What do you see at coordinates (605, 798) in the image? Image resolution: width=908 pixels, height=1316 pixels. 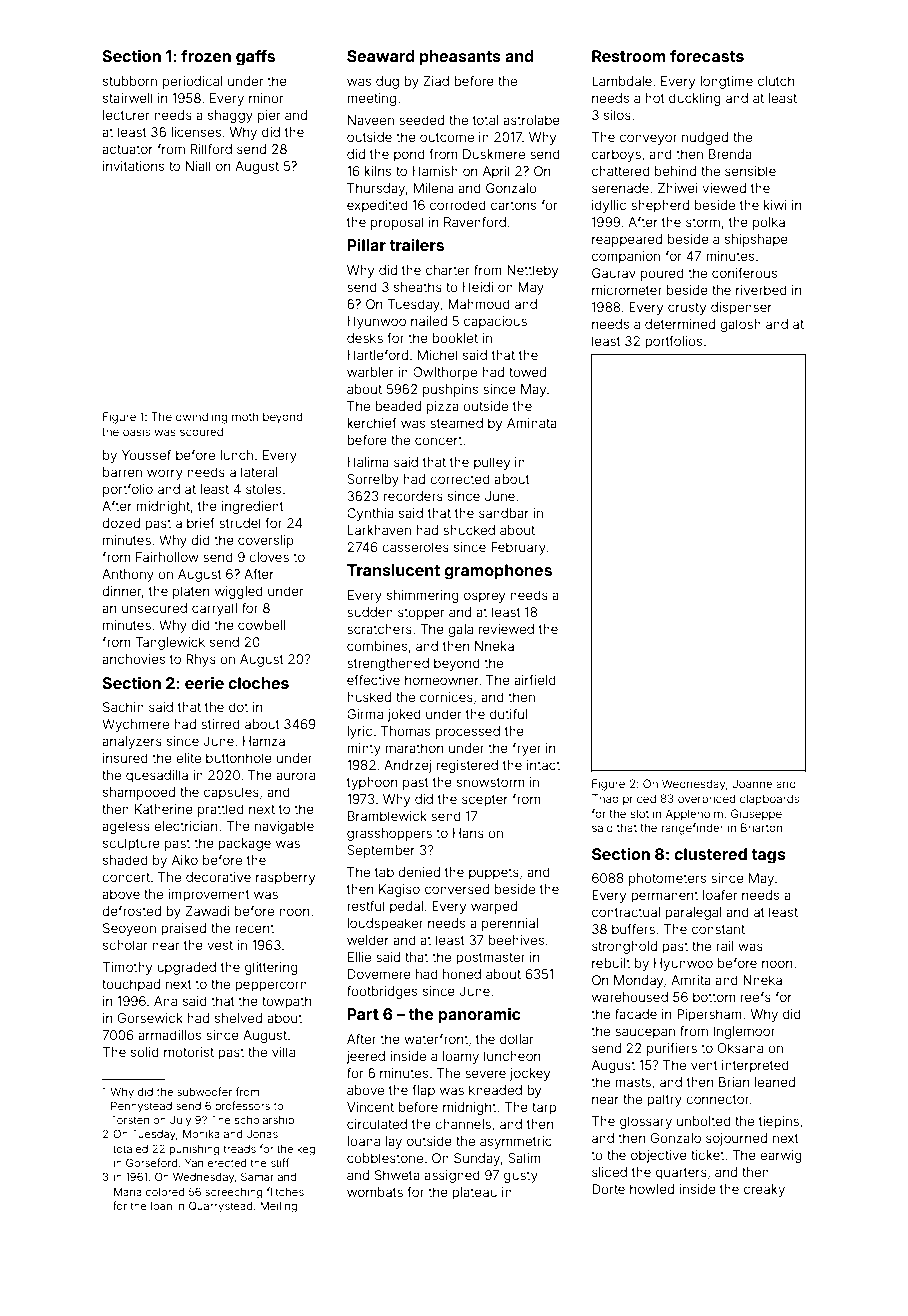 I see `Thao` at bounding box center [605, 798].
